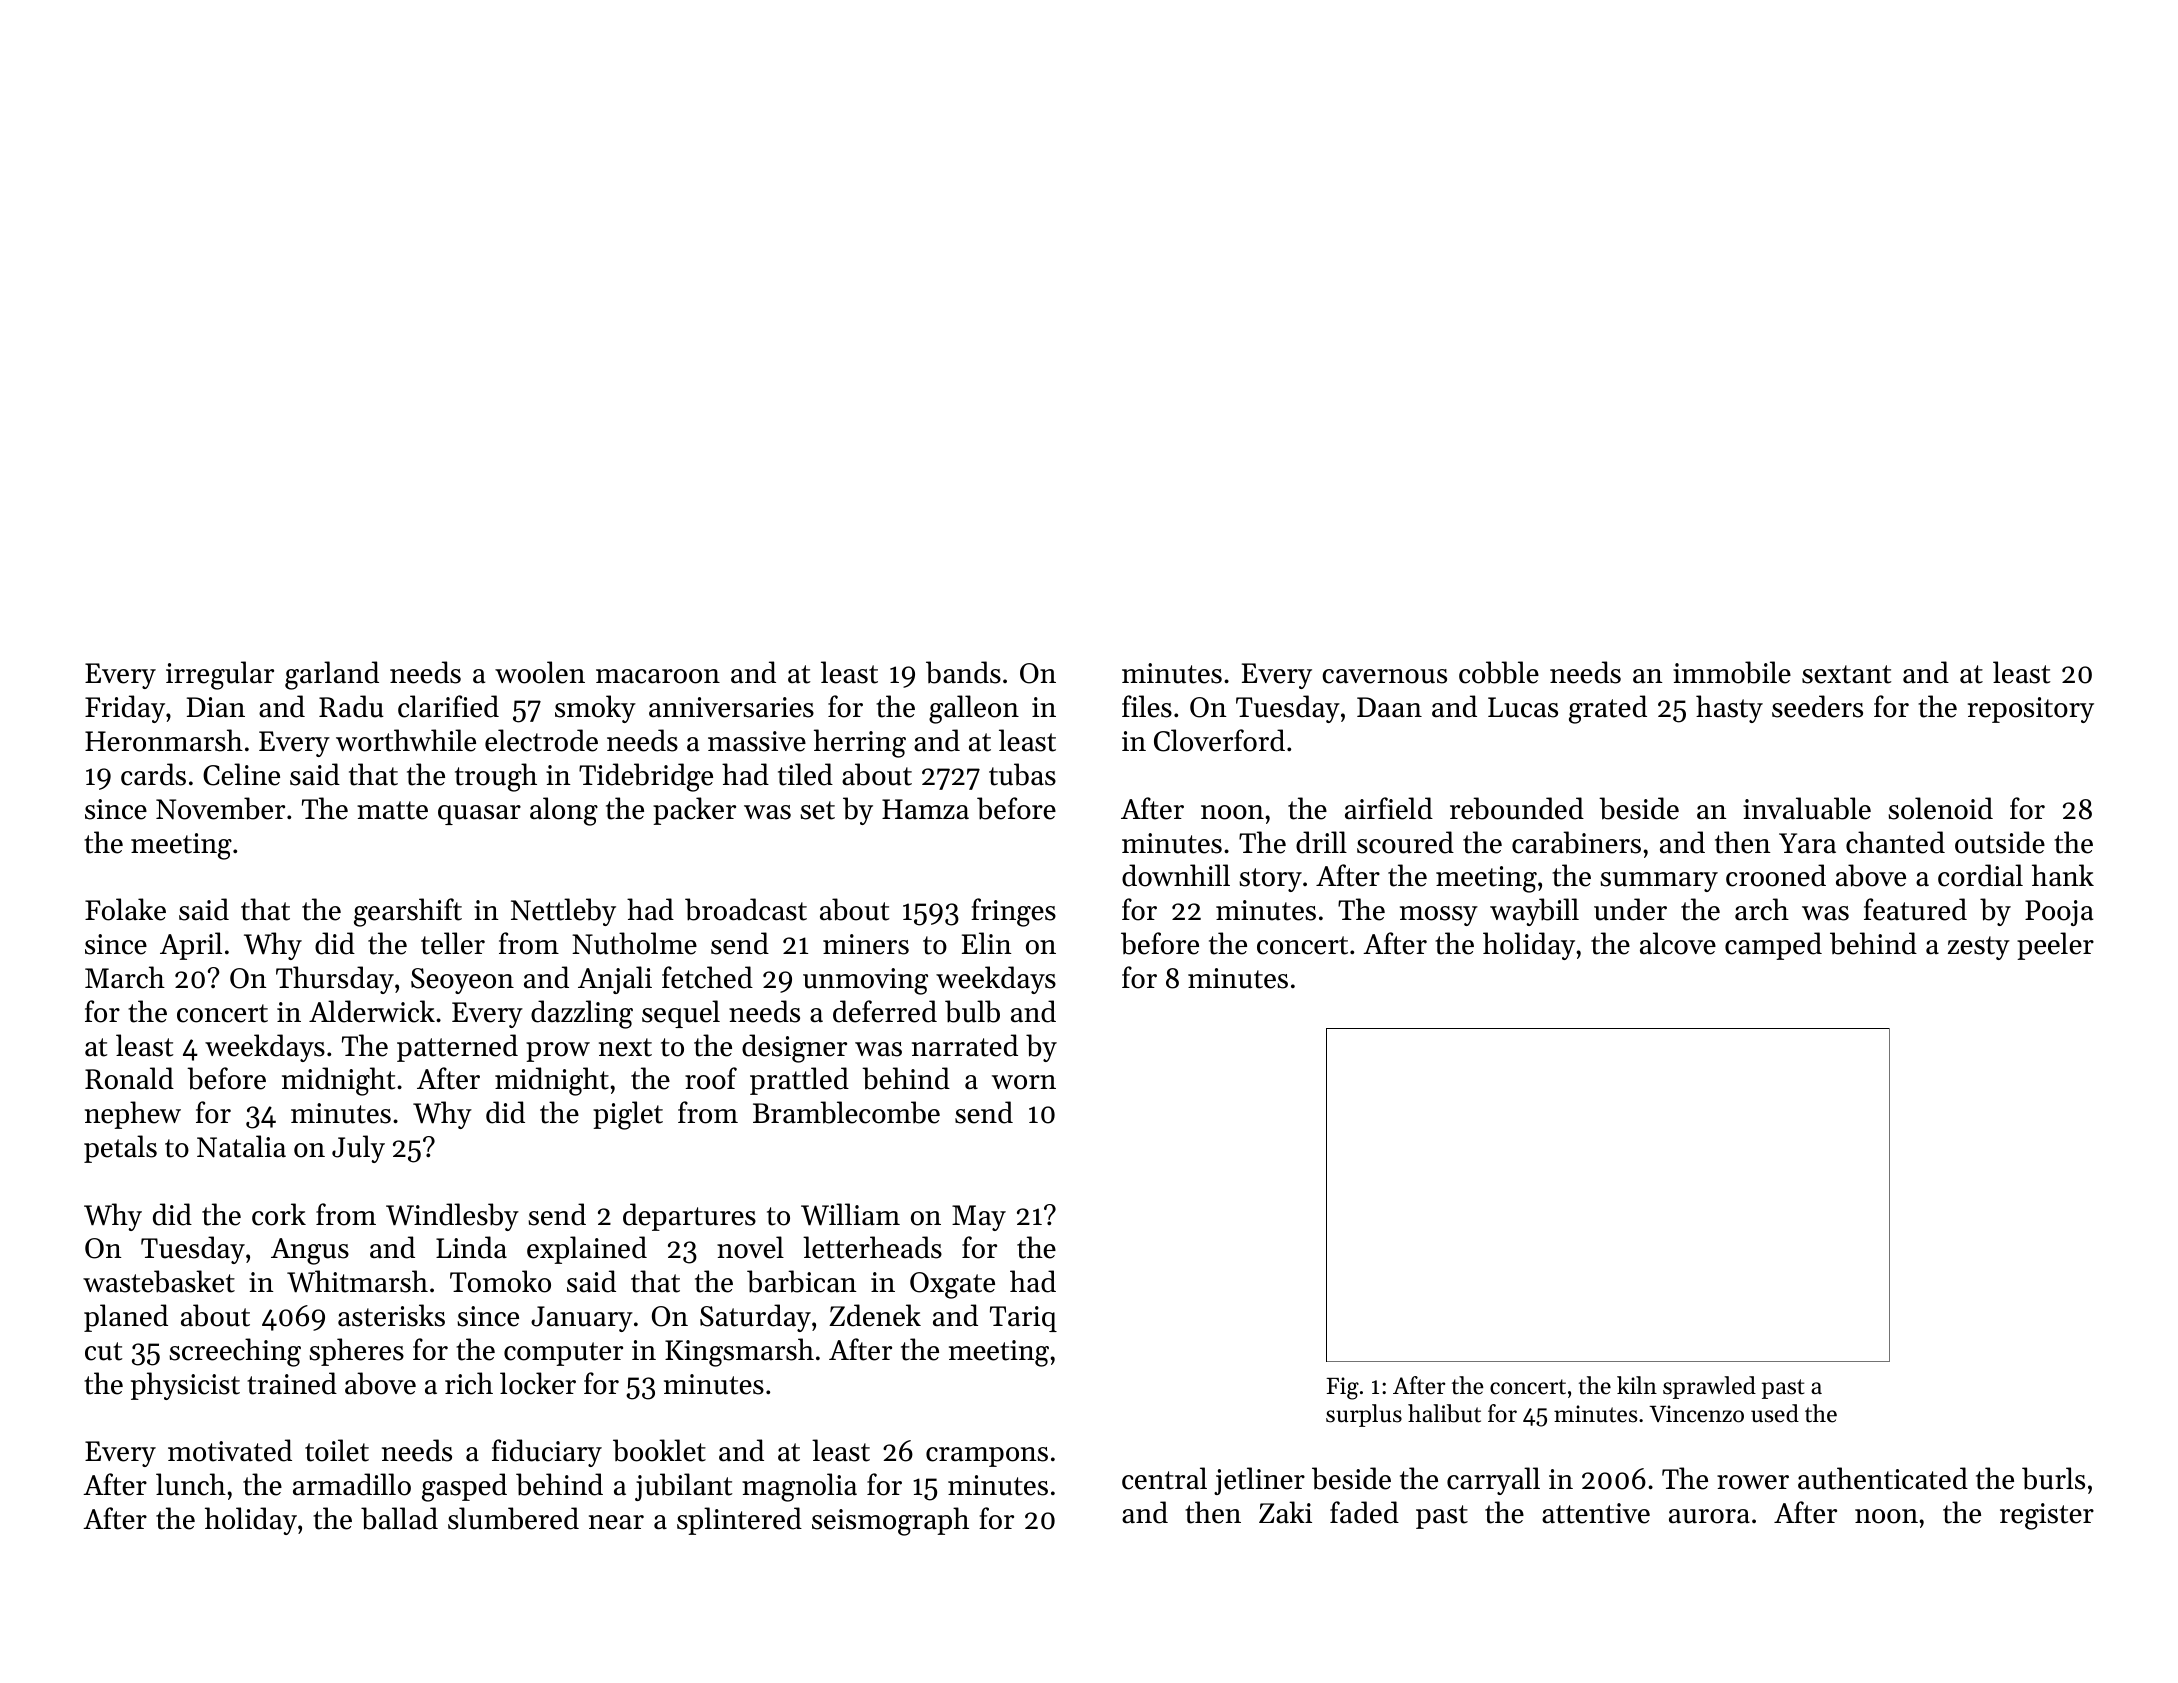  I want to click on surplus, so click(1364, 1415).
